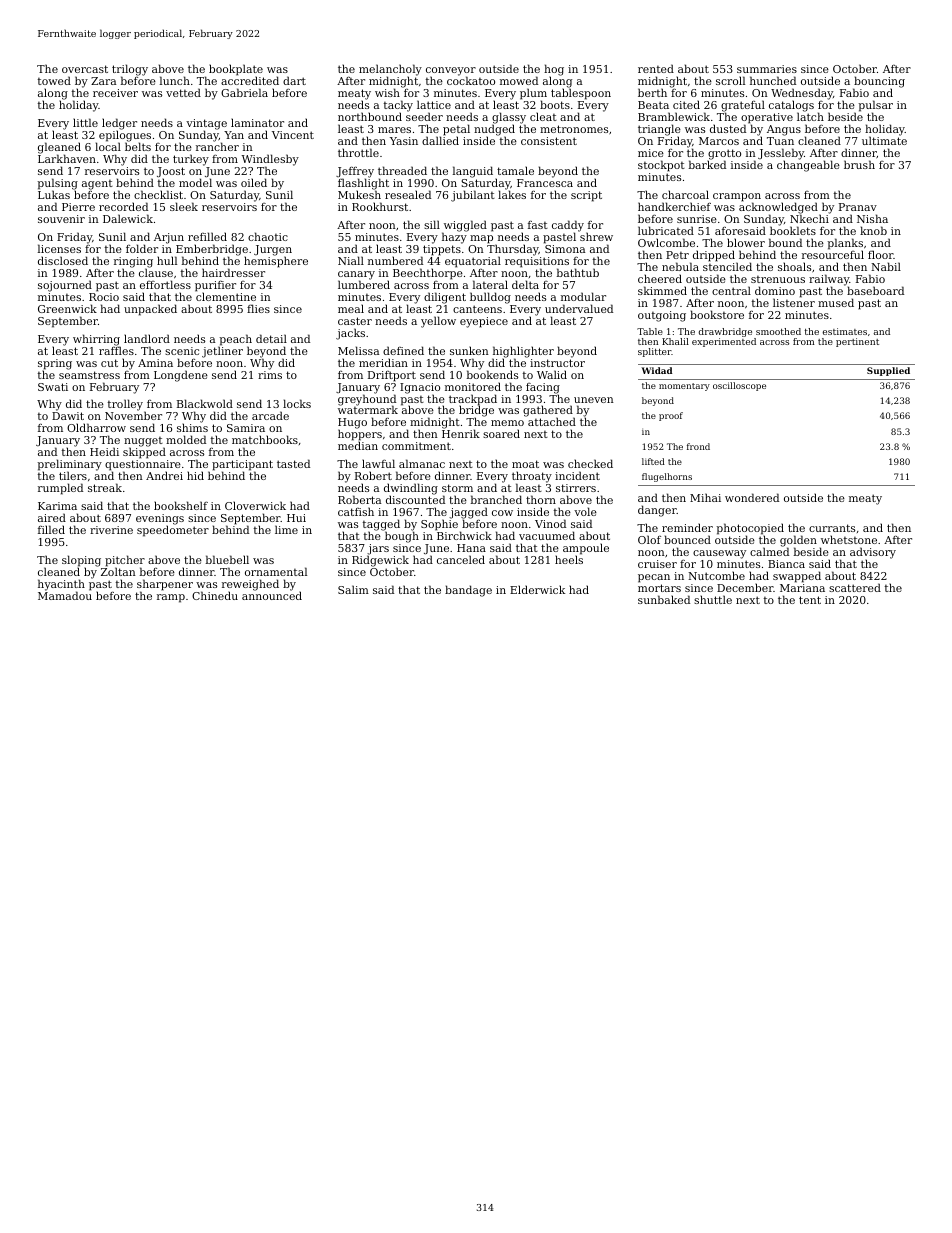 Image resolution: width=952 pixels, height=1233 pixels. I want to click on equatorial, so click(473, 262).
